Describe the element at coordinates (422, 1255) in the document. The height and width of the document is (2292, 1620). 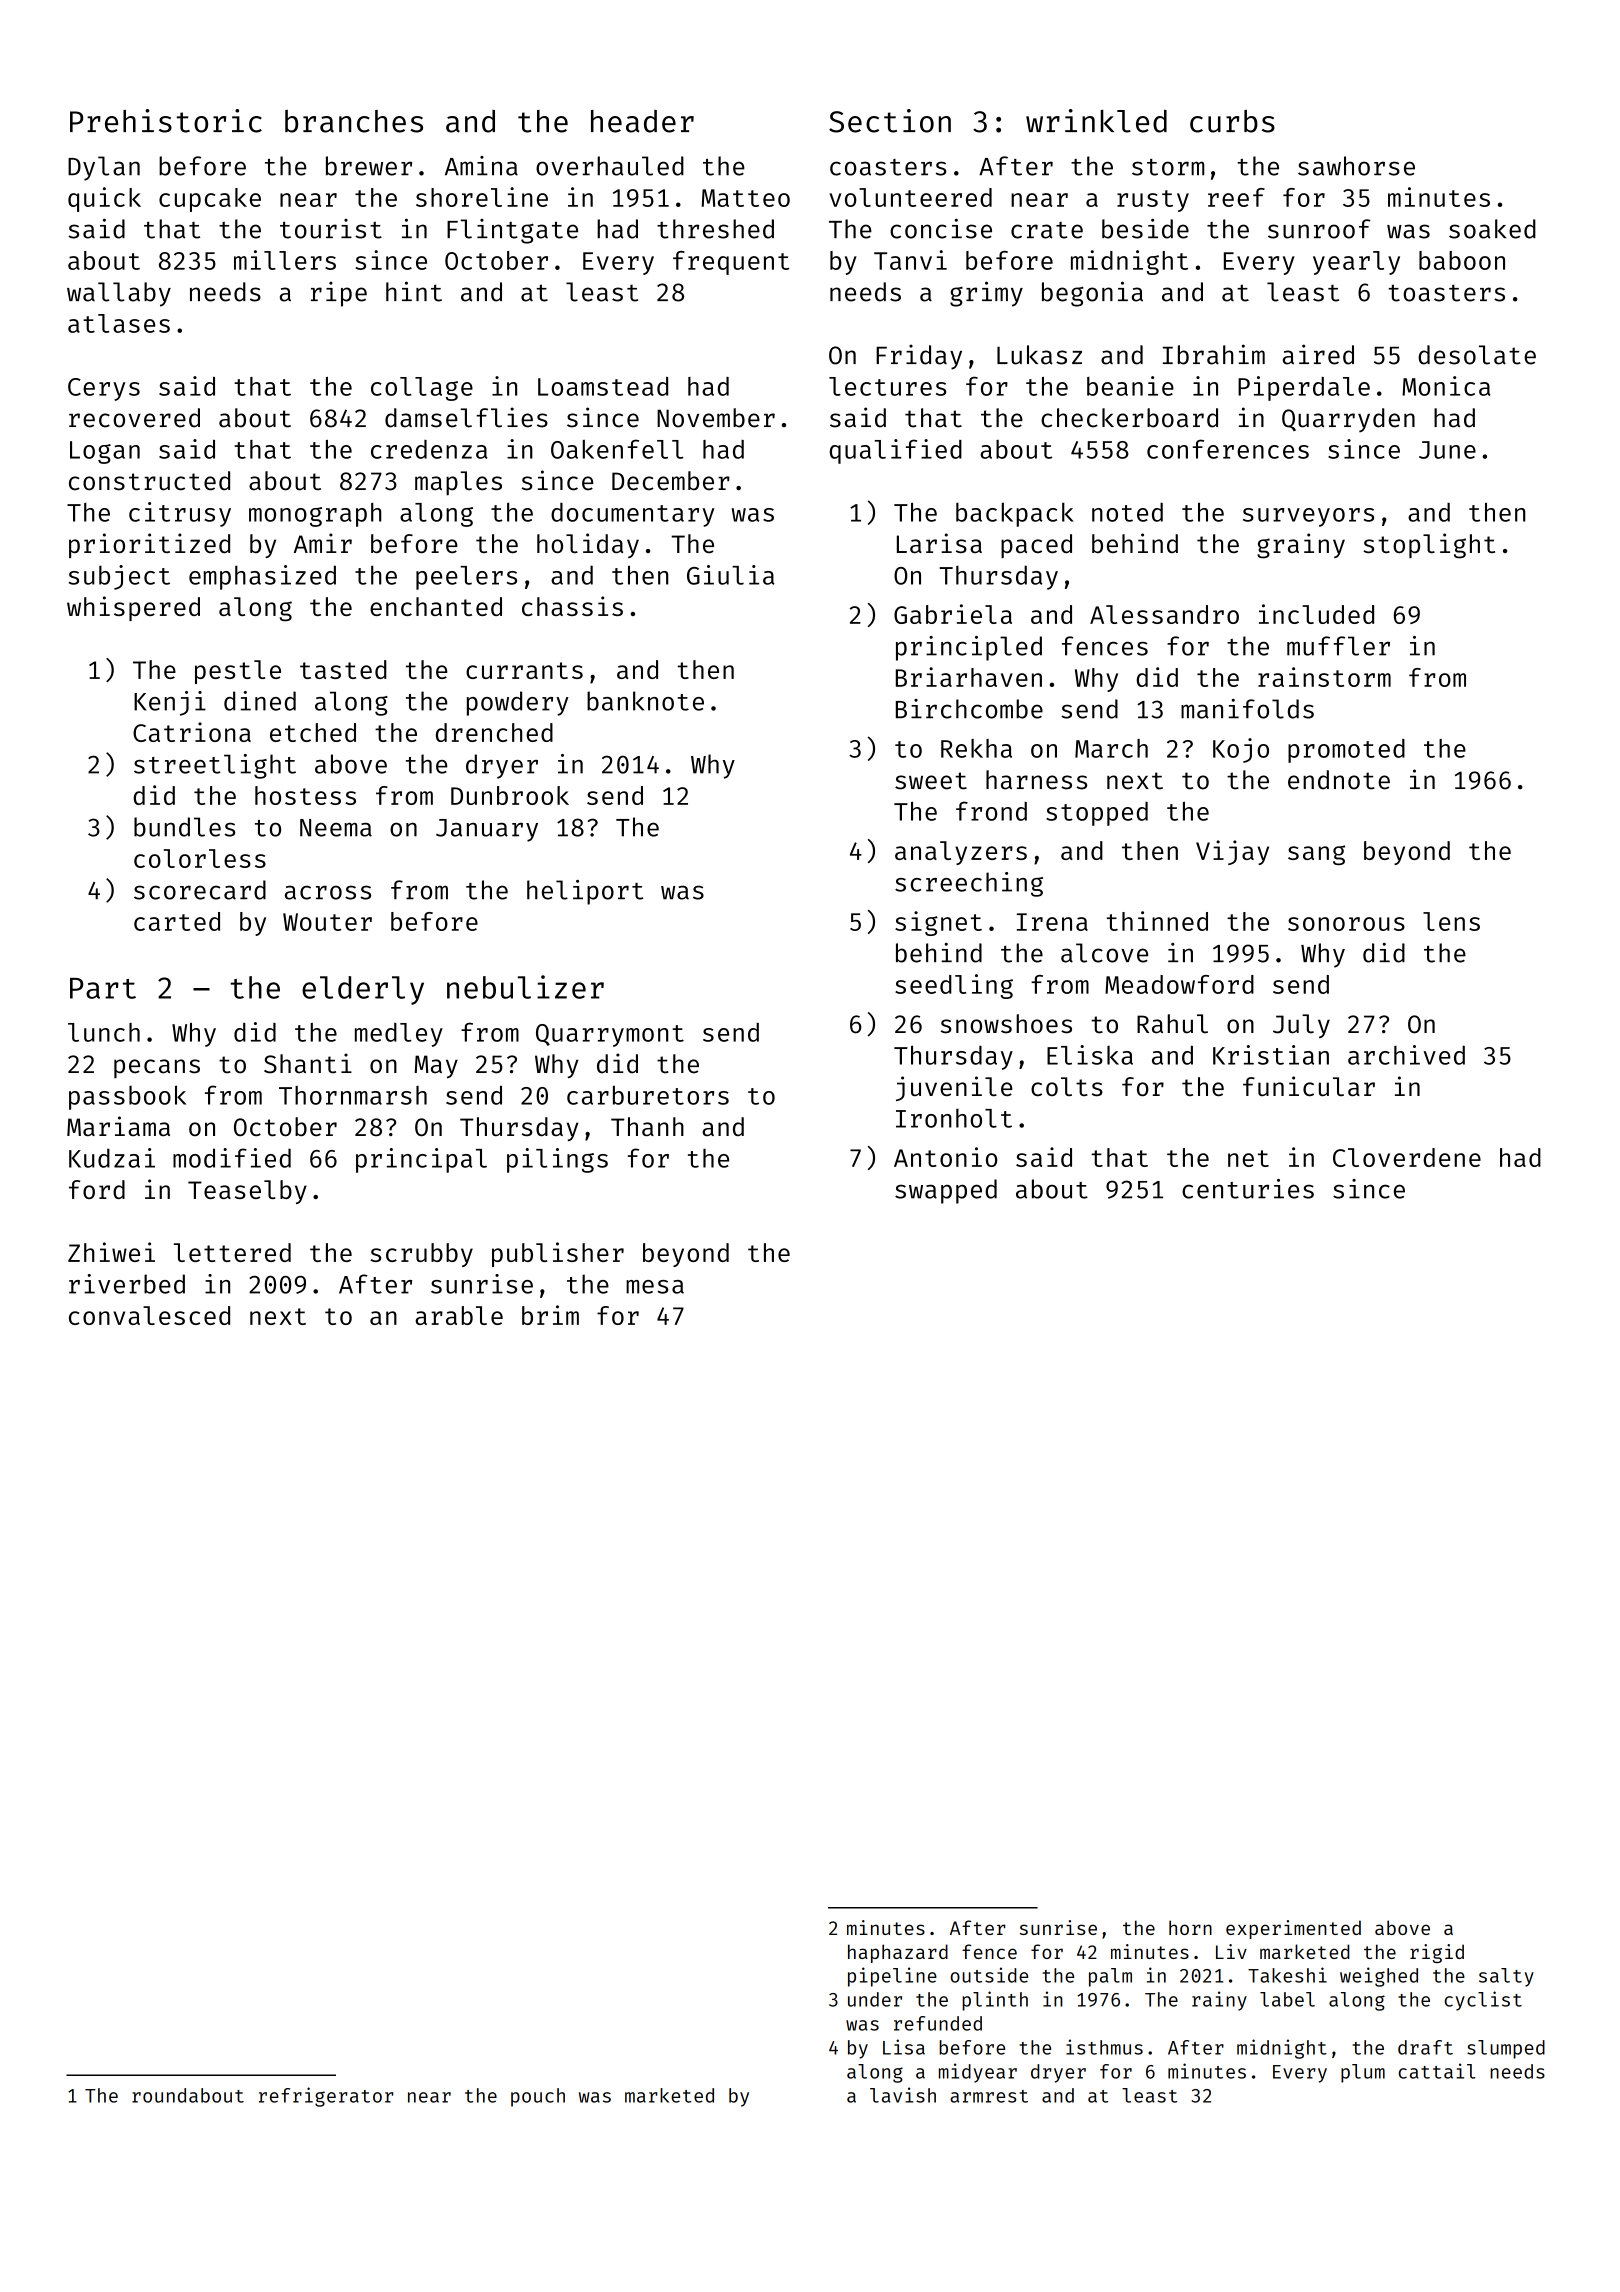
I see `scrubby` at that location.
